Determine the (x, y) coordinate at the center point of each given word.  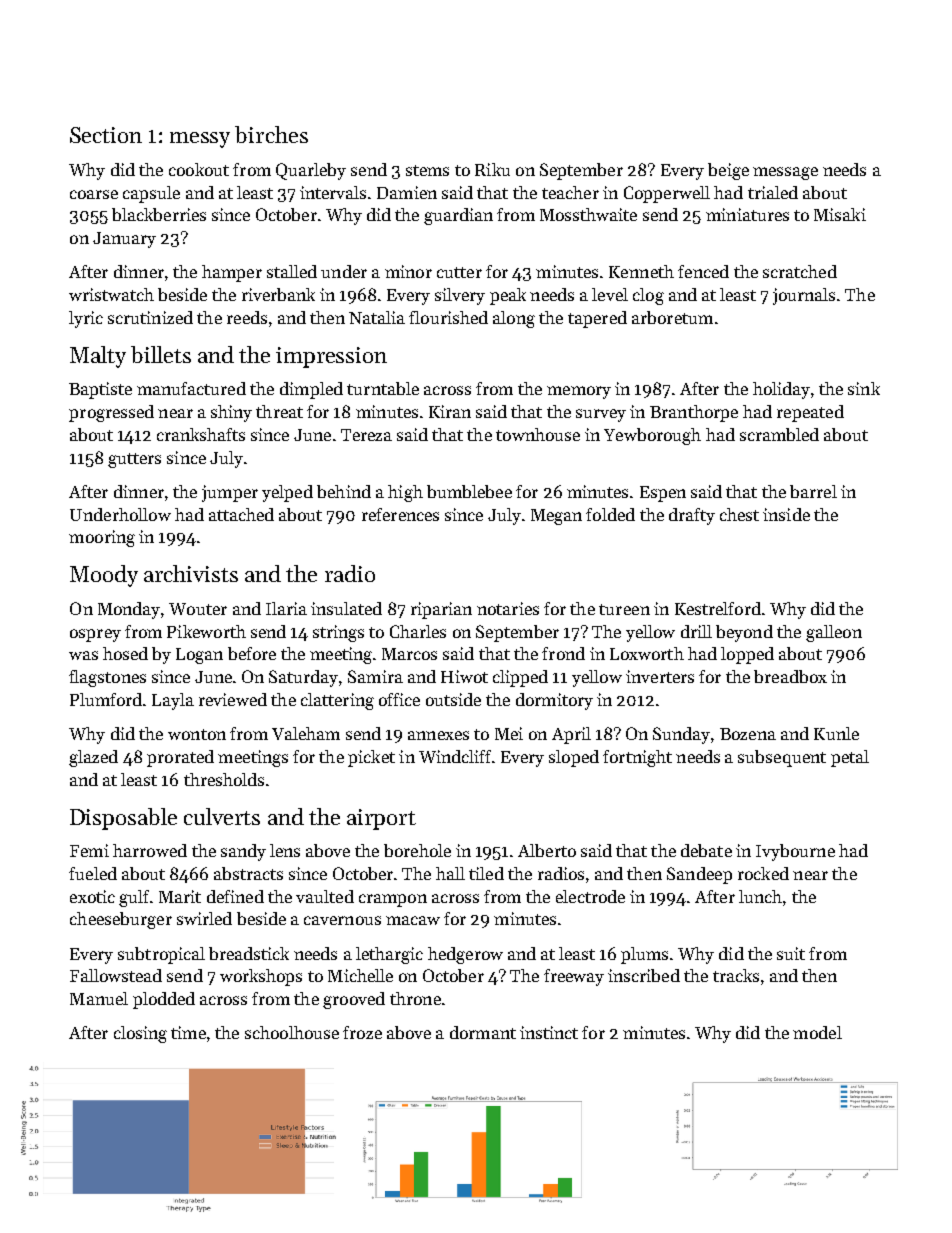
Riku (492, 169)
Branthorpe (694, 413)
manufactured (191, 388)
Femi (89, 850)
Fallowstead (116, 975)
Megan (556, 517)
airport (381, 819)
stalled (292, 271)
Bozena (748, 734)
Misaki (840, 214)
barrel (813, 491)
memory (579, 392)
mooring (102, 538)
